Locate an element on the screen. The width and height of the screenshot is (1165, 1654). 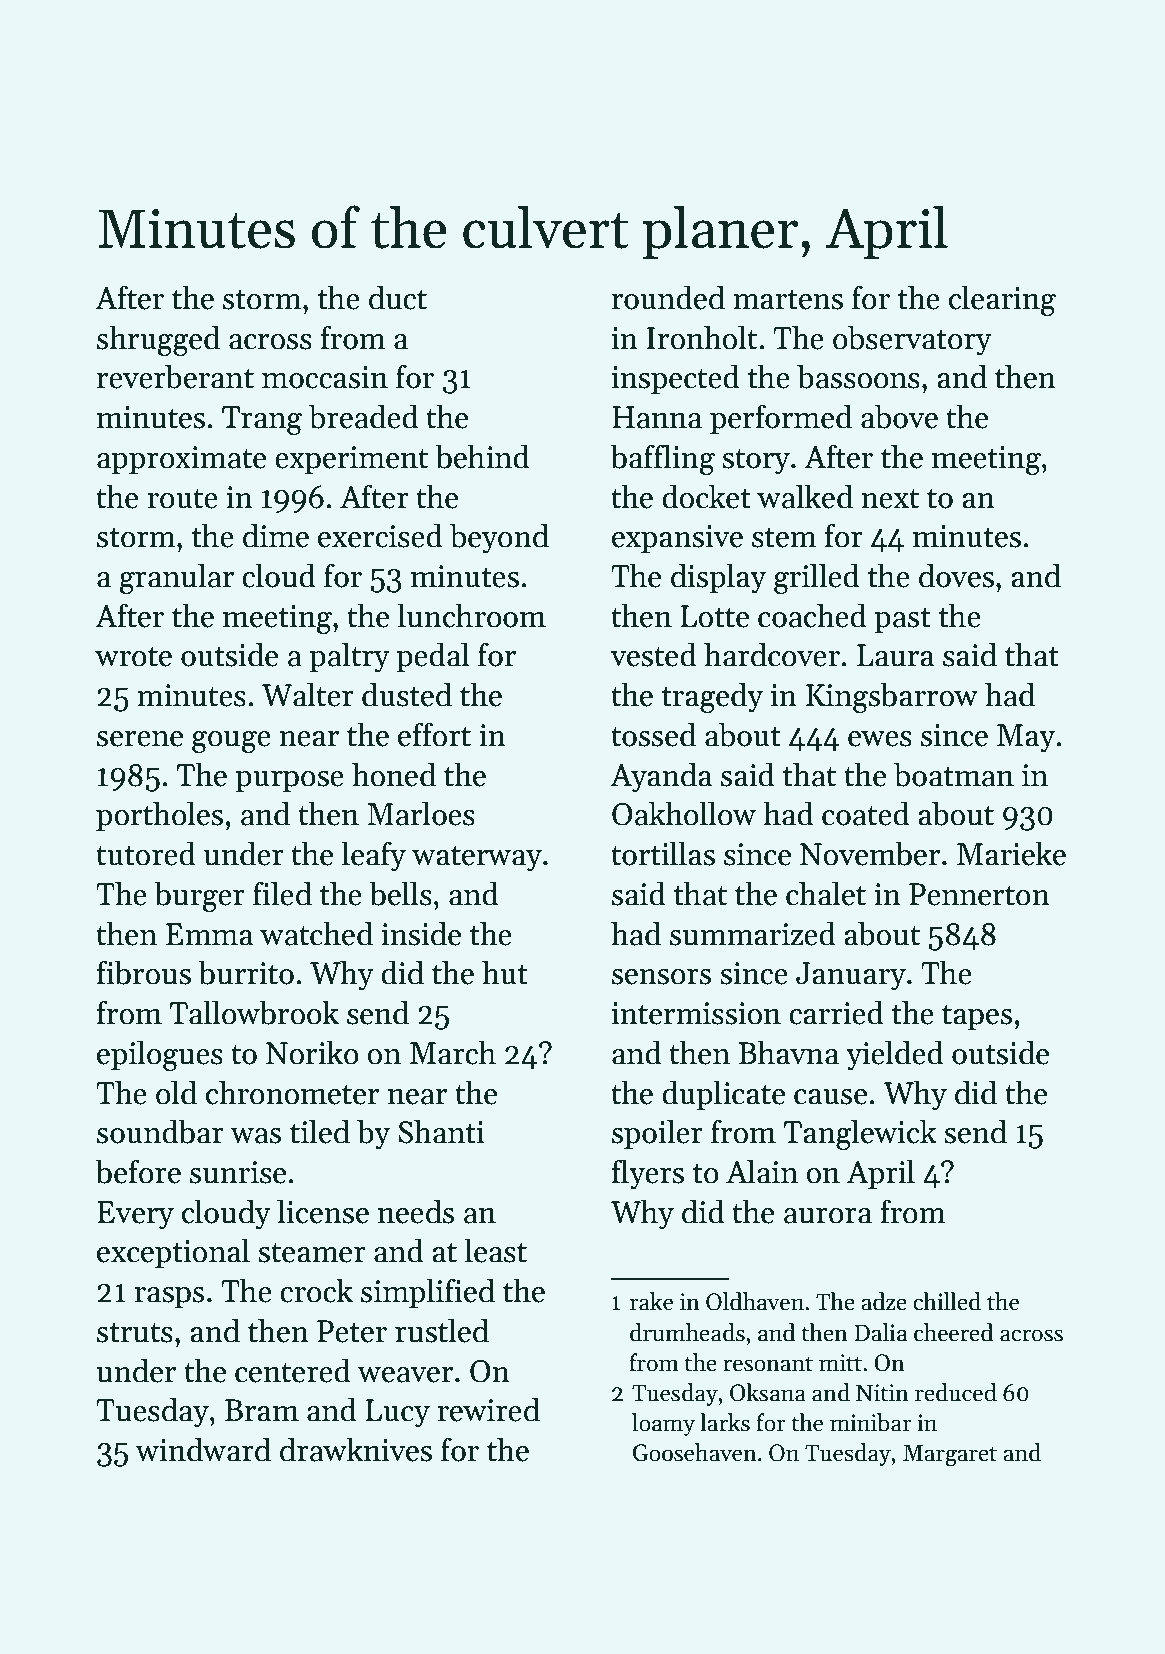
Goosehaven is located at coordinates (695, 1452).
